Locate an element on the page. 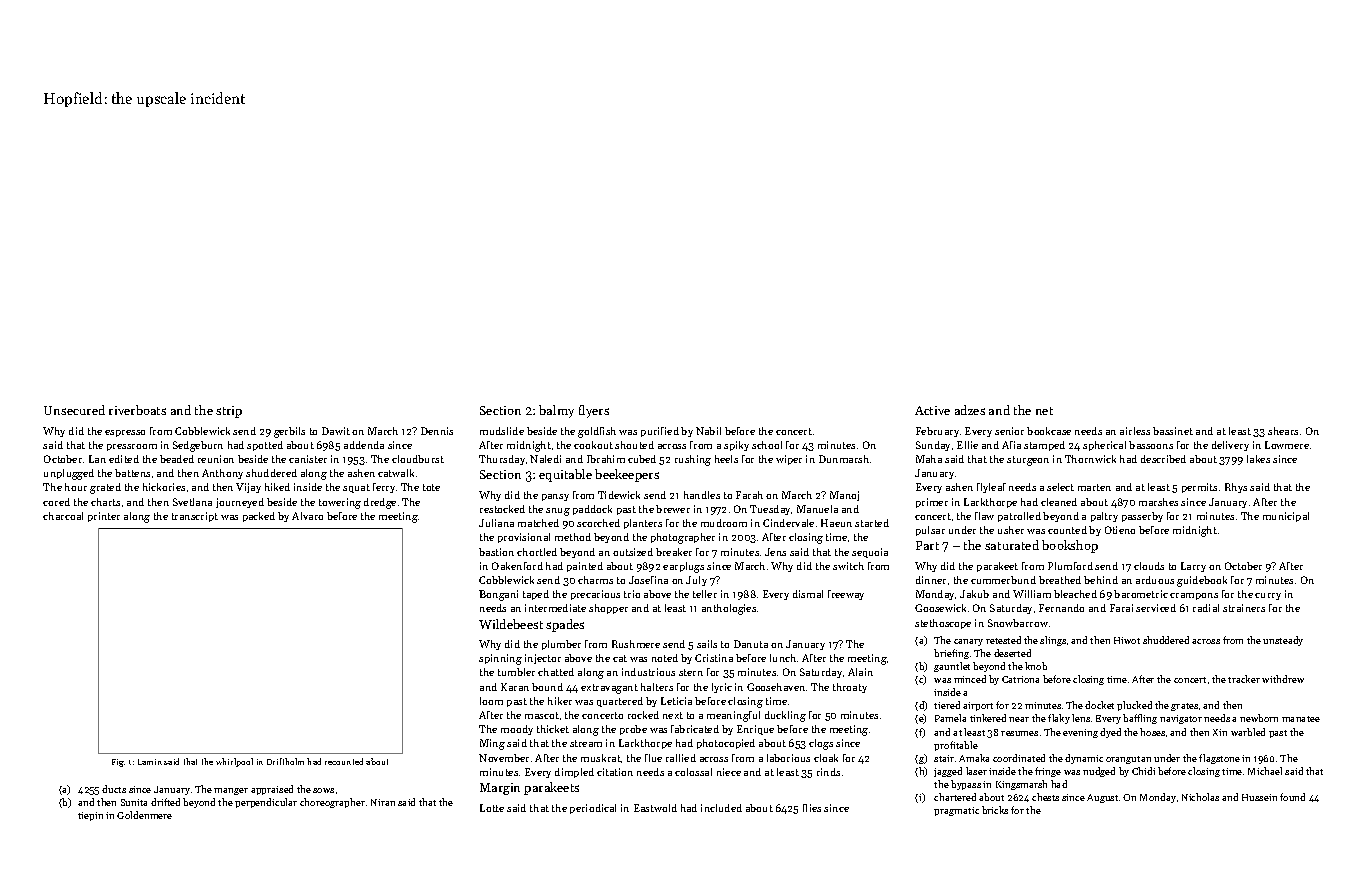  Pamela is located at coordinates (950, 718).
